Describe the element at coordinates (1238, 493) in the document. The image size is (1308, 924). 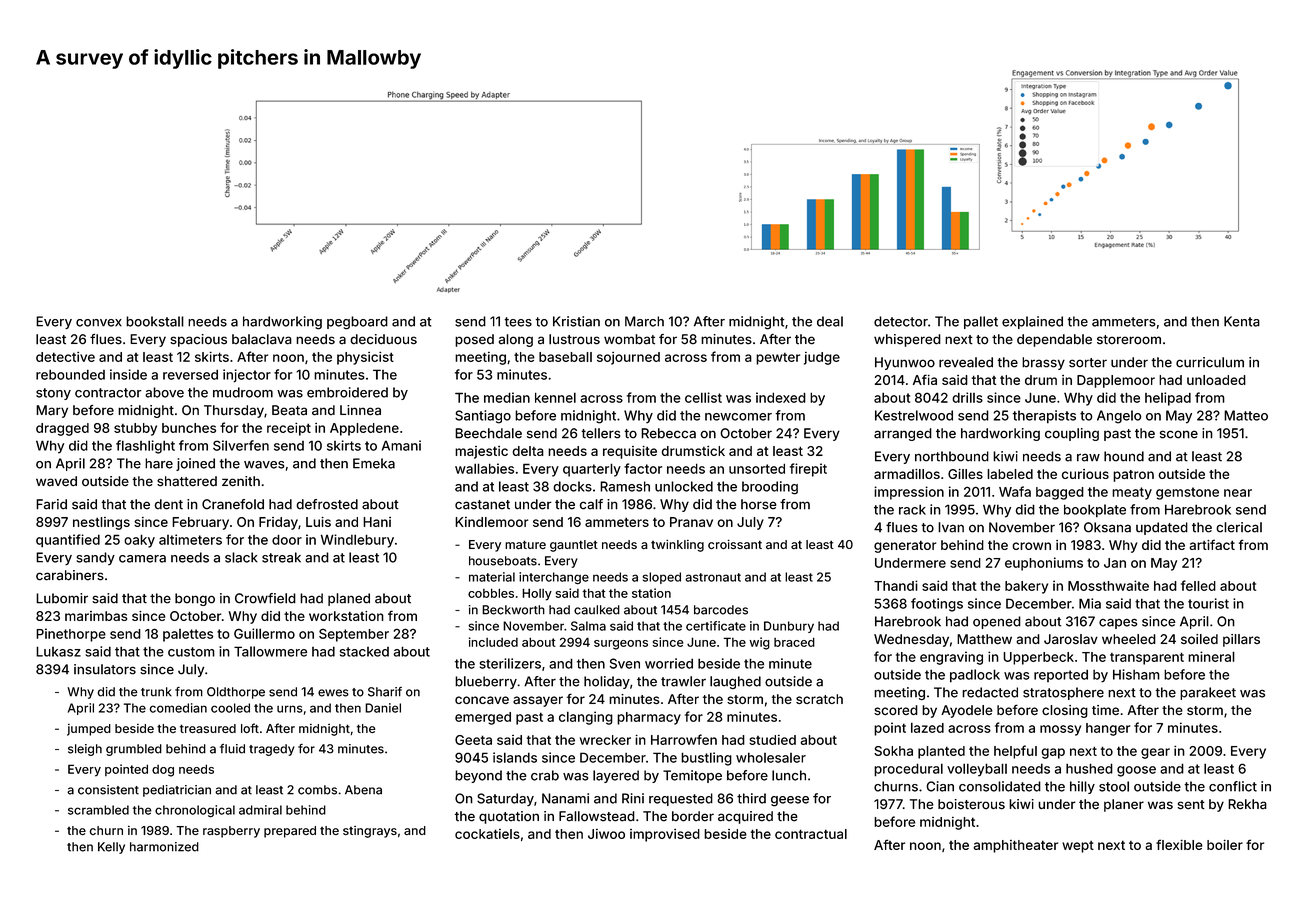
I see `near` at that location.
